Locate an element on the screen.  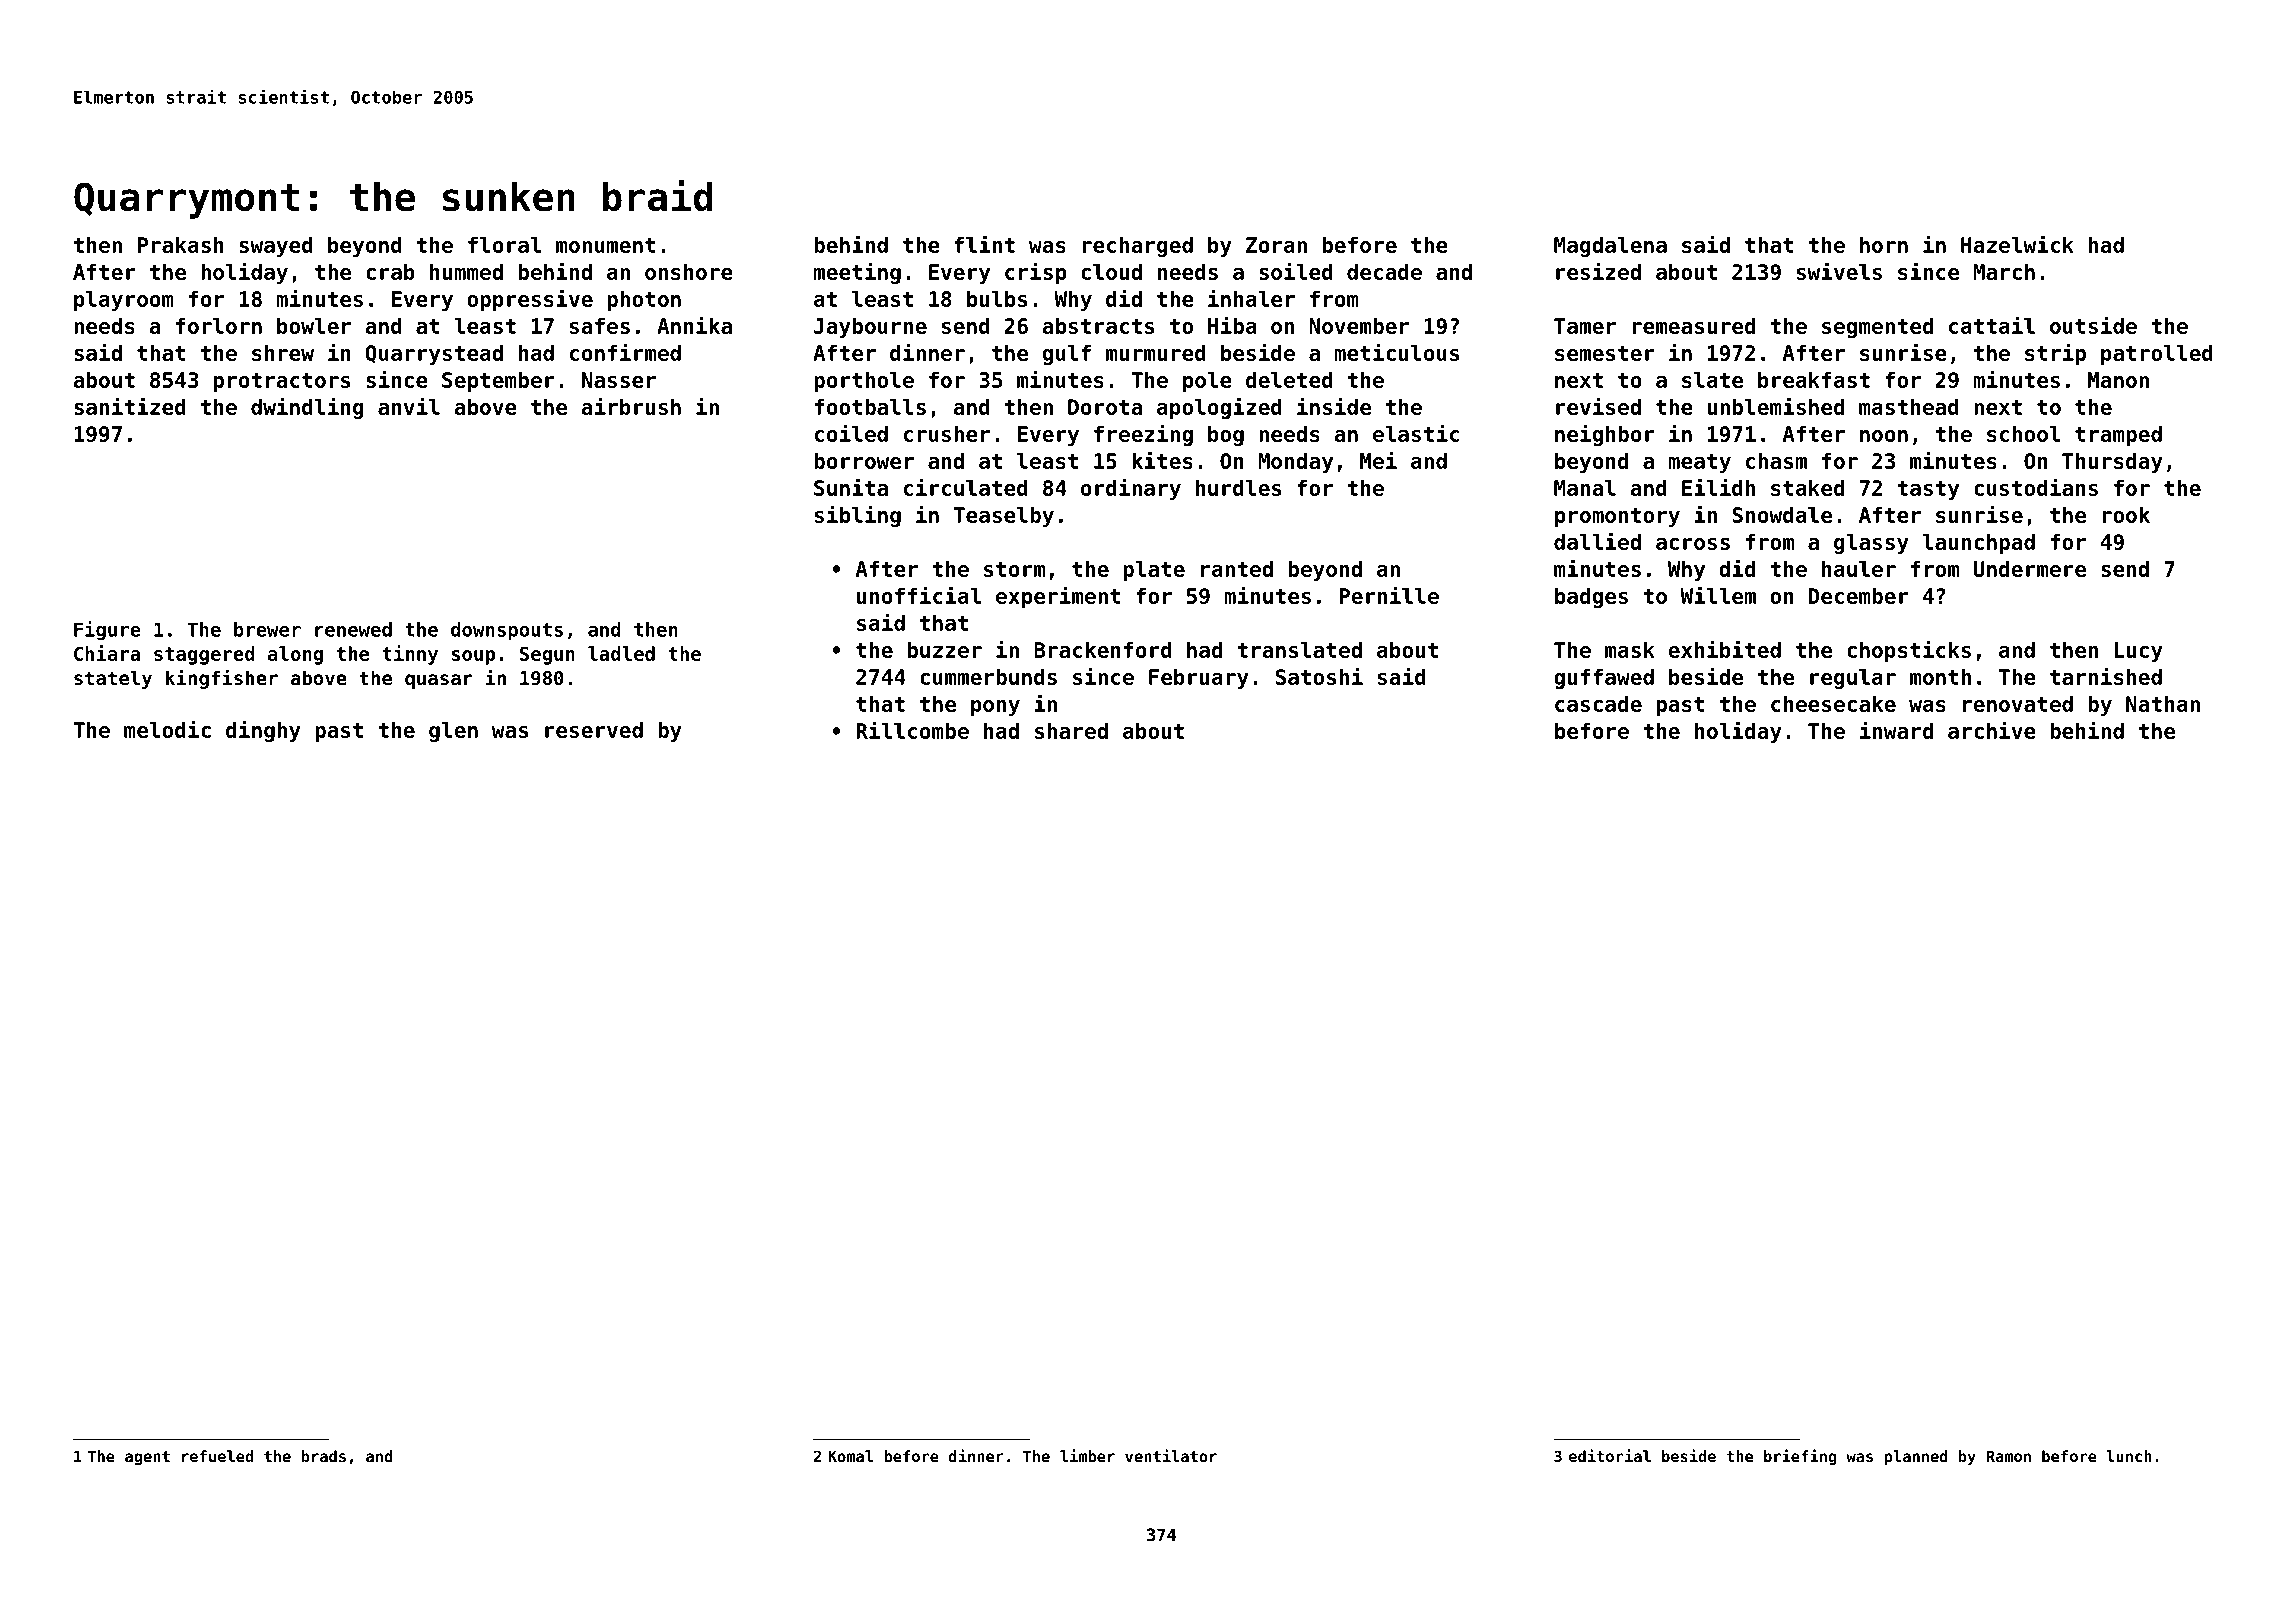
flint is located at coordinates (984, 244).
